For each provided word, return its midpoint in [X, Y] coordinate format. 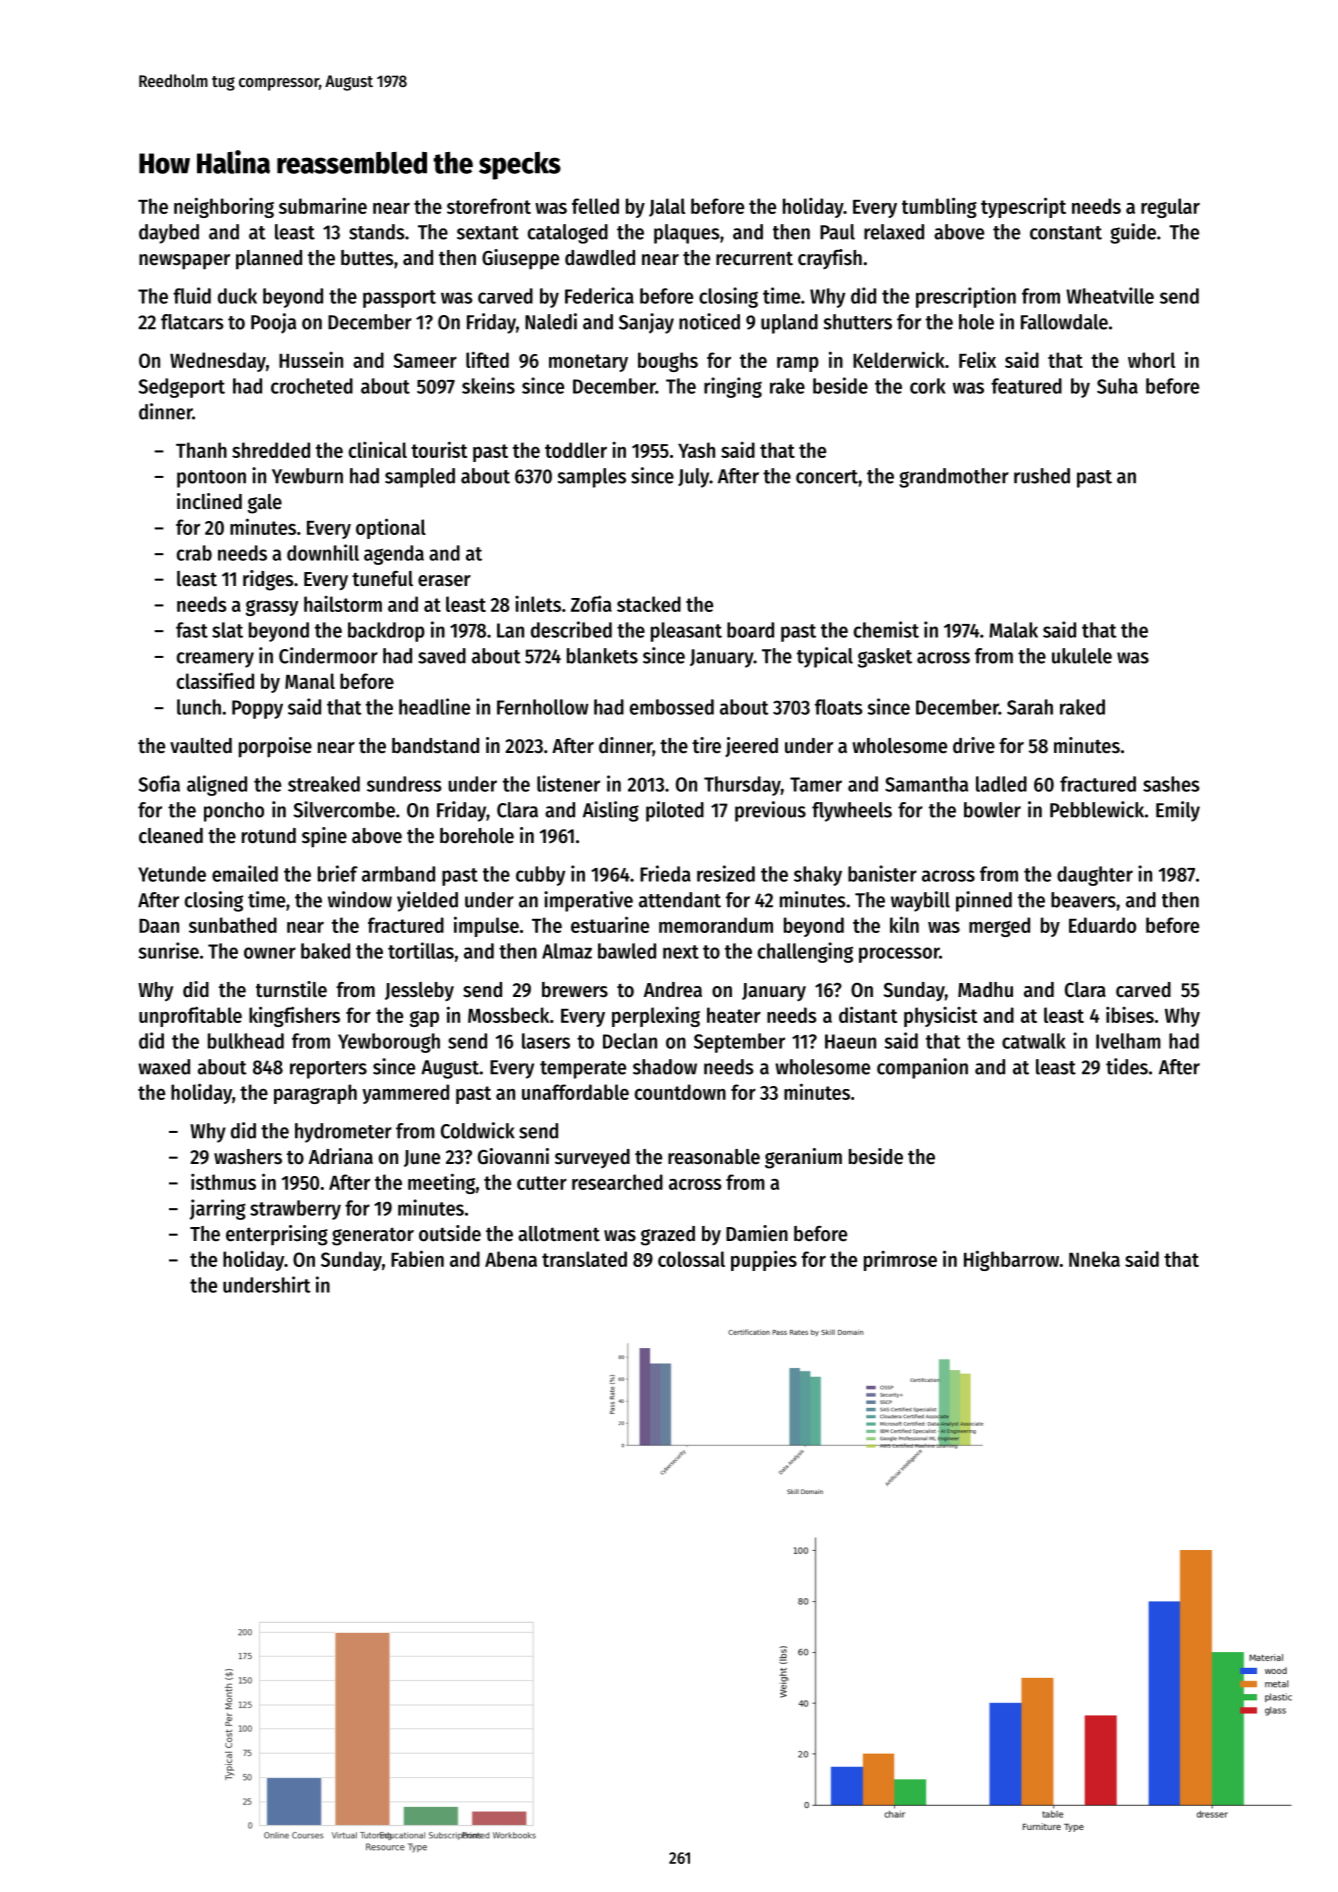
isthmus [223, 1182]
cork [928, 386]
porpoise [275, 747]
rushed [1042, 476]
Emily [1178, 811]
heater [734, 1015]
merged [999, 927]
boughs [668, 362]
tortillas [421, 950]
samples [592, 478]
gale [265, 504]
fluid [192, 295]
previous [770, 811]
